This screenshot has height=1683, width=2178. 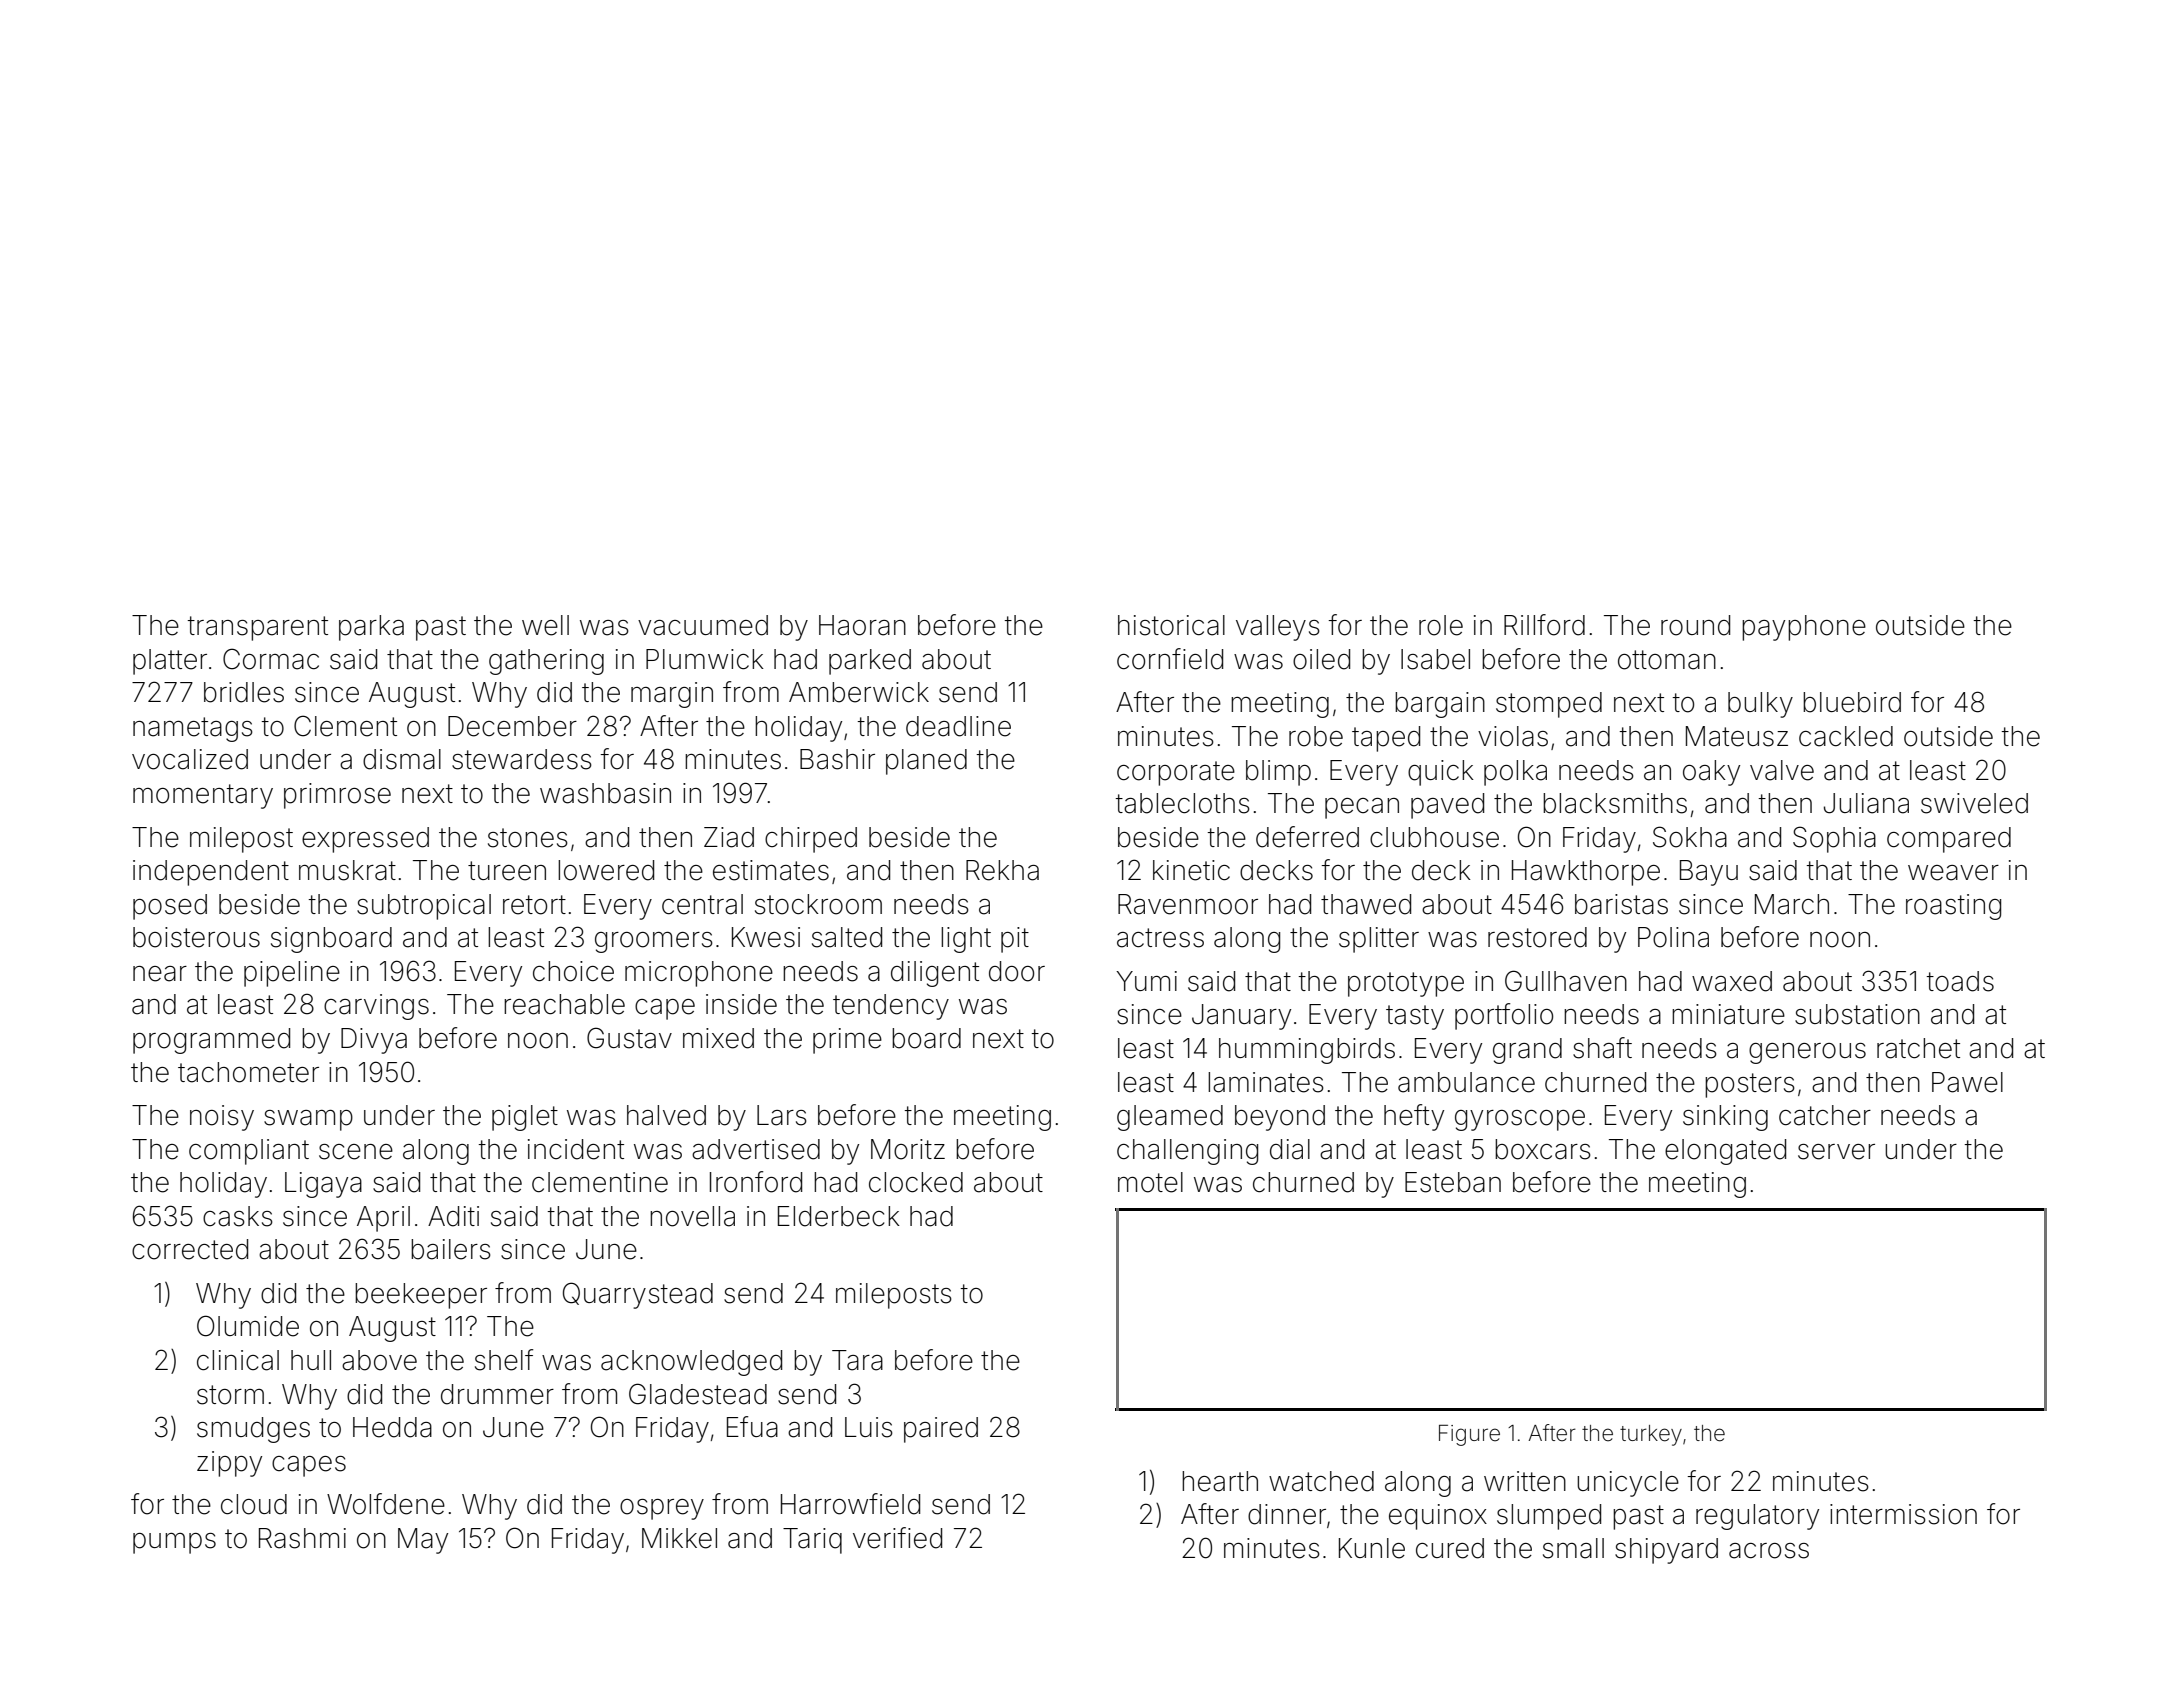 I want to click on Ziad, so click(x=729, y=837).
